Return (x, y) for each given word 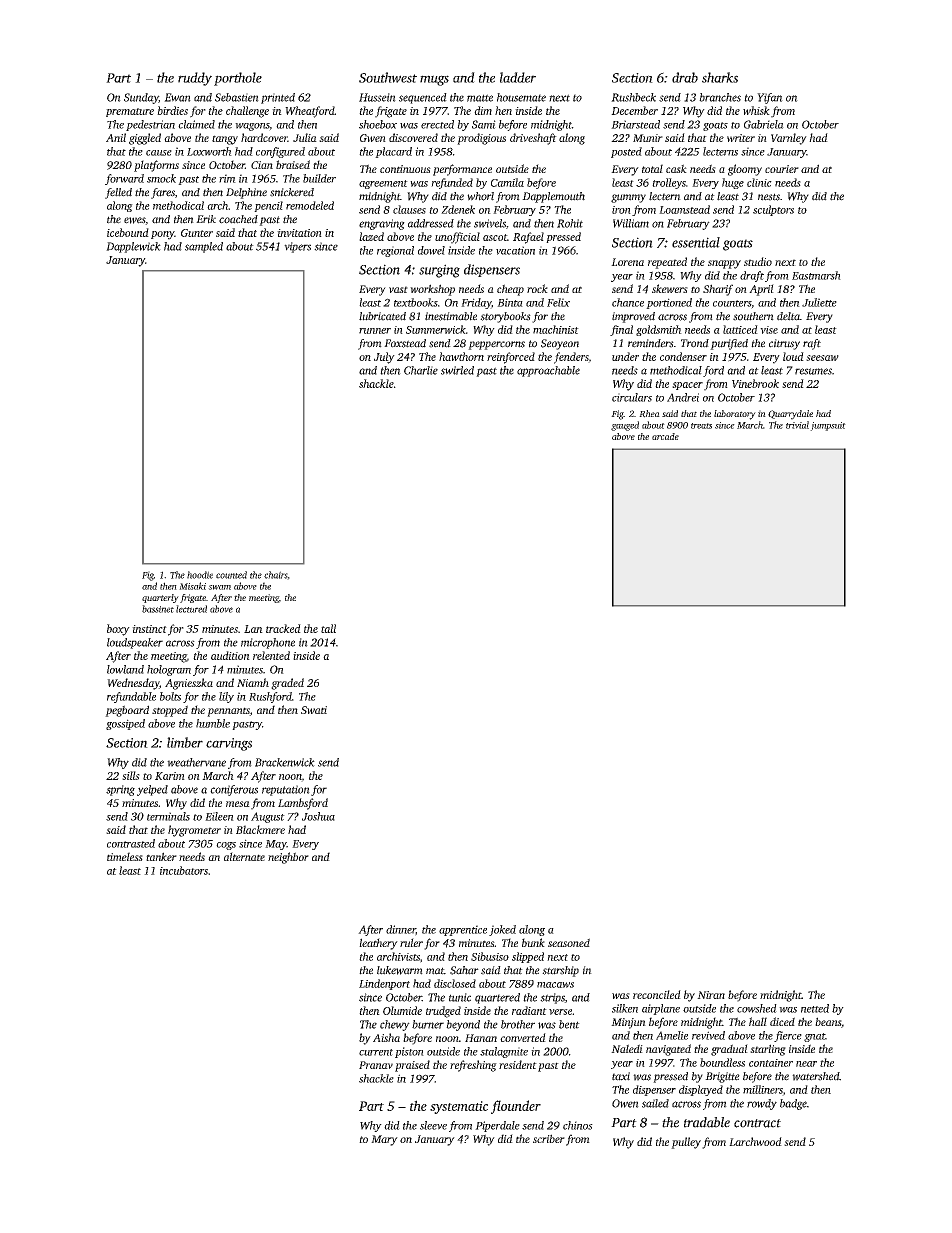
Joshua (318, 816)
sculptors (773, 210)
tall (328, 628)
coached (238, 219)
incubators (184, 870)
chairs (276, 575)
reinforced (511, 358)
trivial (797, 425)
